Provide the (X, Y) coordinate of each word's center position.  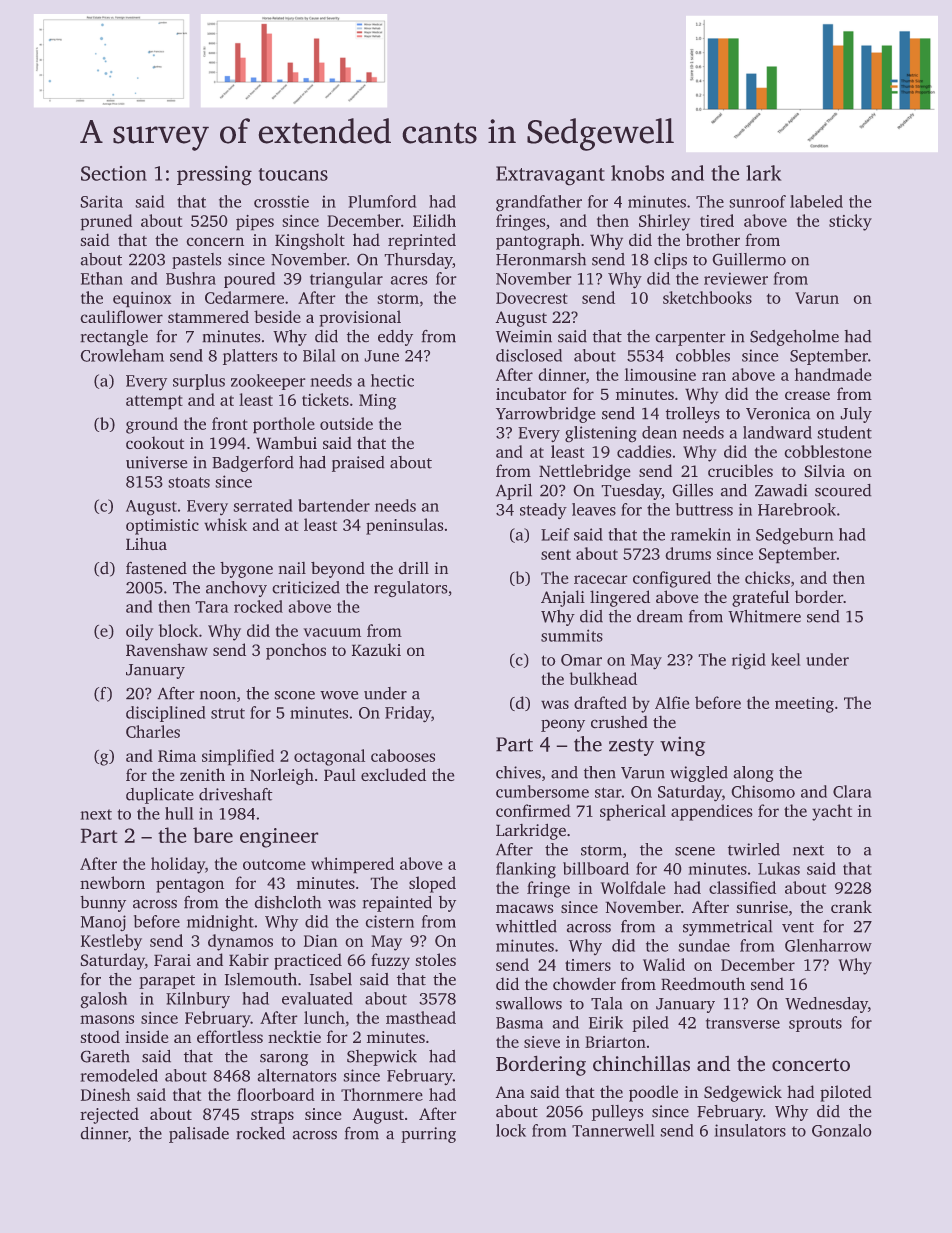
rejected (109, 1115)
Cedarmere (244, 297)
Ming (377, 402)
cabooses (403, 755)
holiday (178, 865)
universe (156, 462)
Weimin (524, 336)
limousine (660, 374)
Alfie (672, 702)
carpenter (690, 339)
